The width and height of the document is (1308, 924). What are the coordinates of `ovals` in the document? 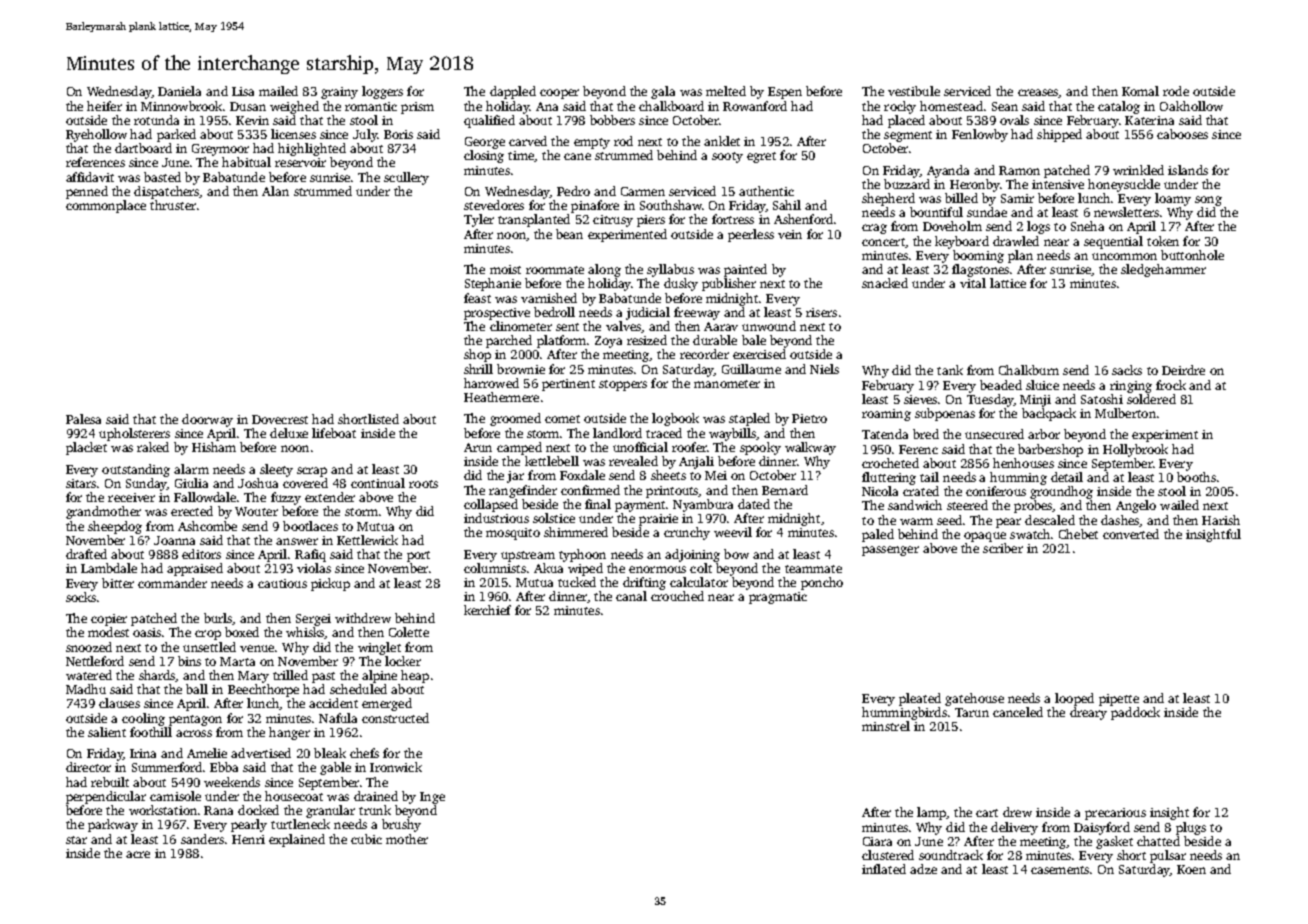 It's located at (1014, 120).
